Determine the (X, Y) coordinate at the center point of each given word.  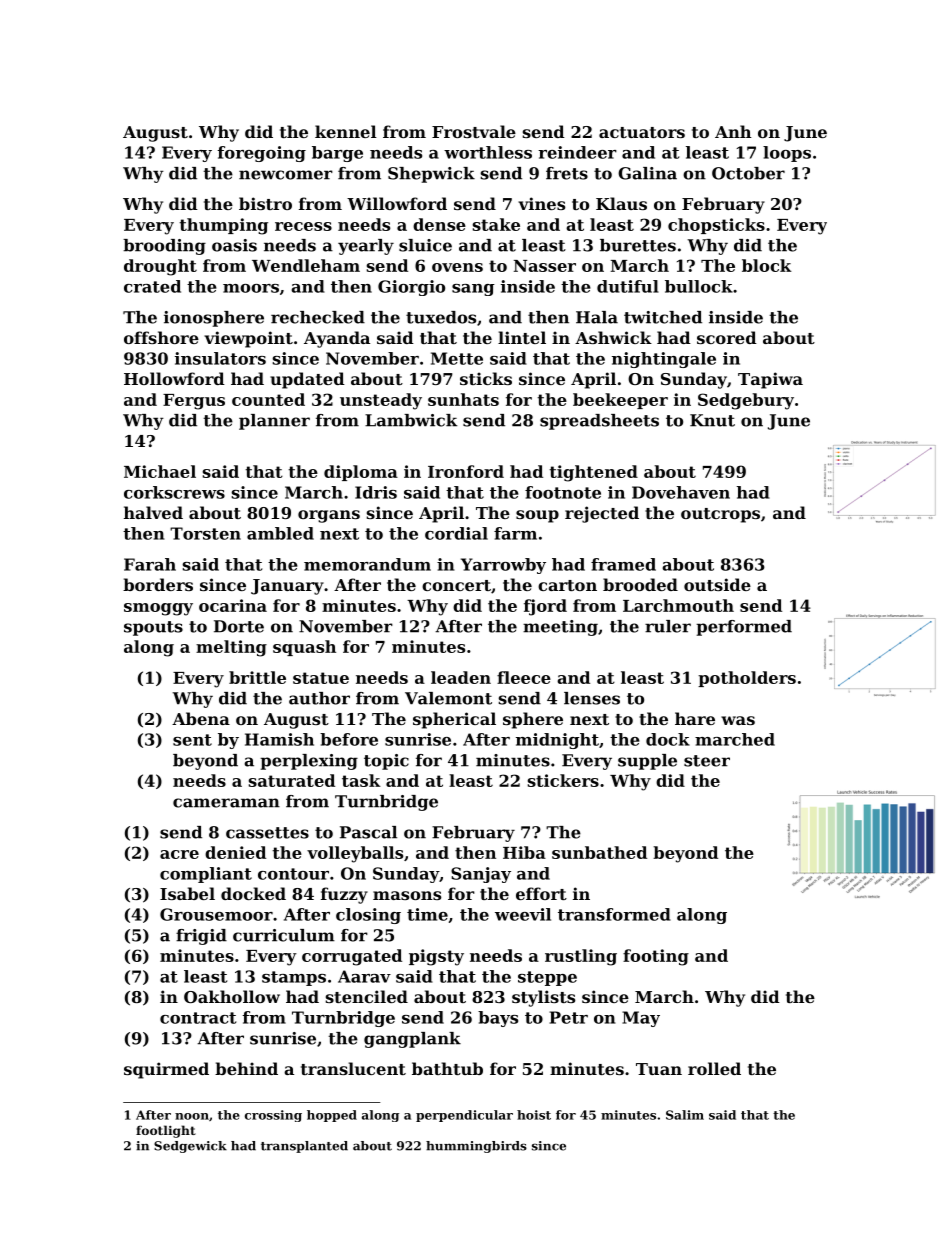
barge (337, 154)
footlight (166, 1131)
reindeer (577, 152)
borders (158, 584)
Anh (733, 131)
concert (456, 585)
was (738, 720)
